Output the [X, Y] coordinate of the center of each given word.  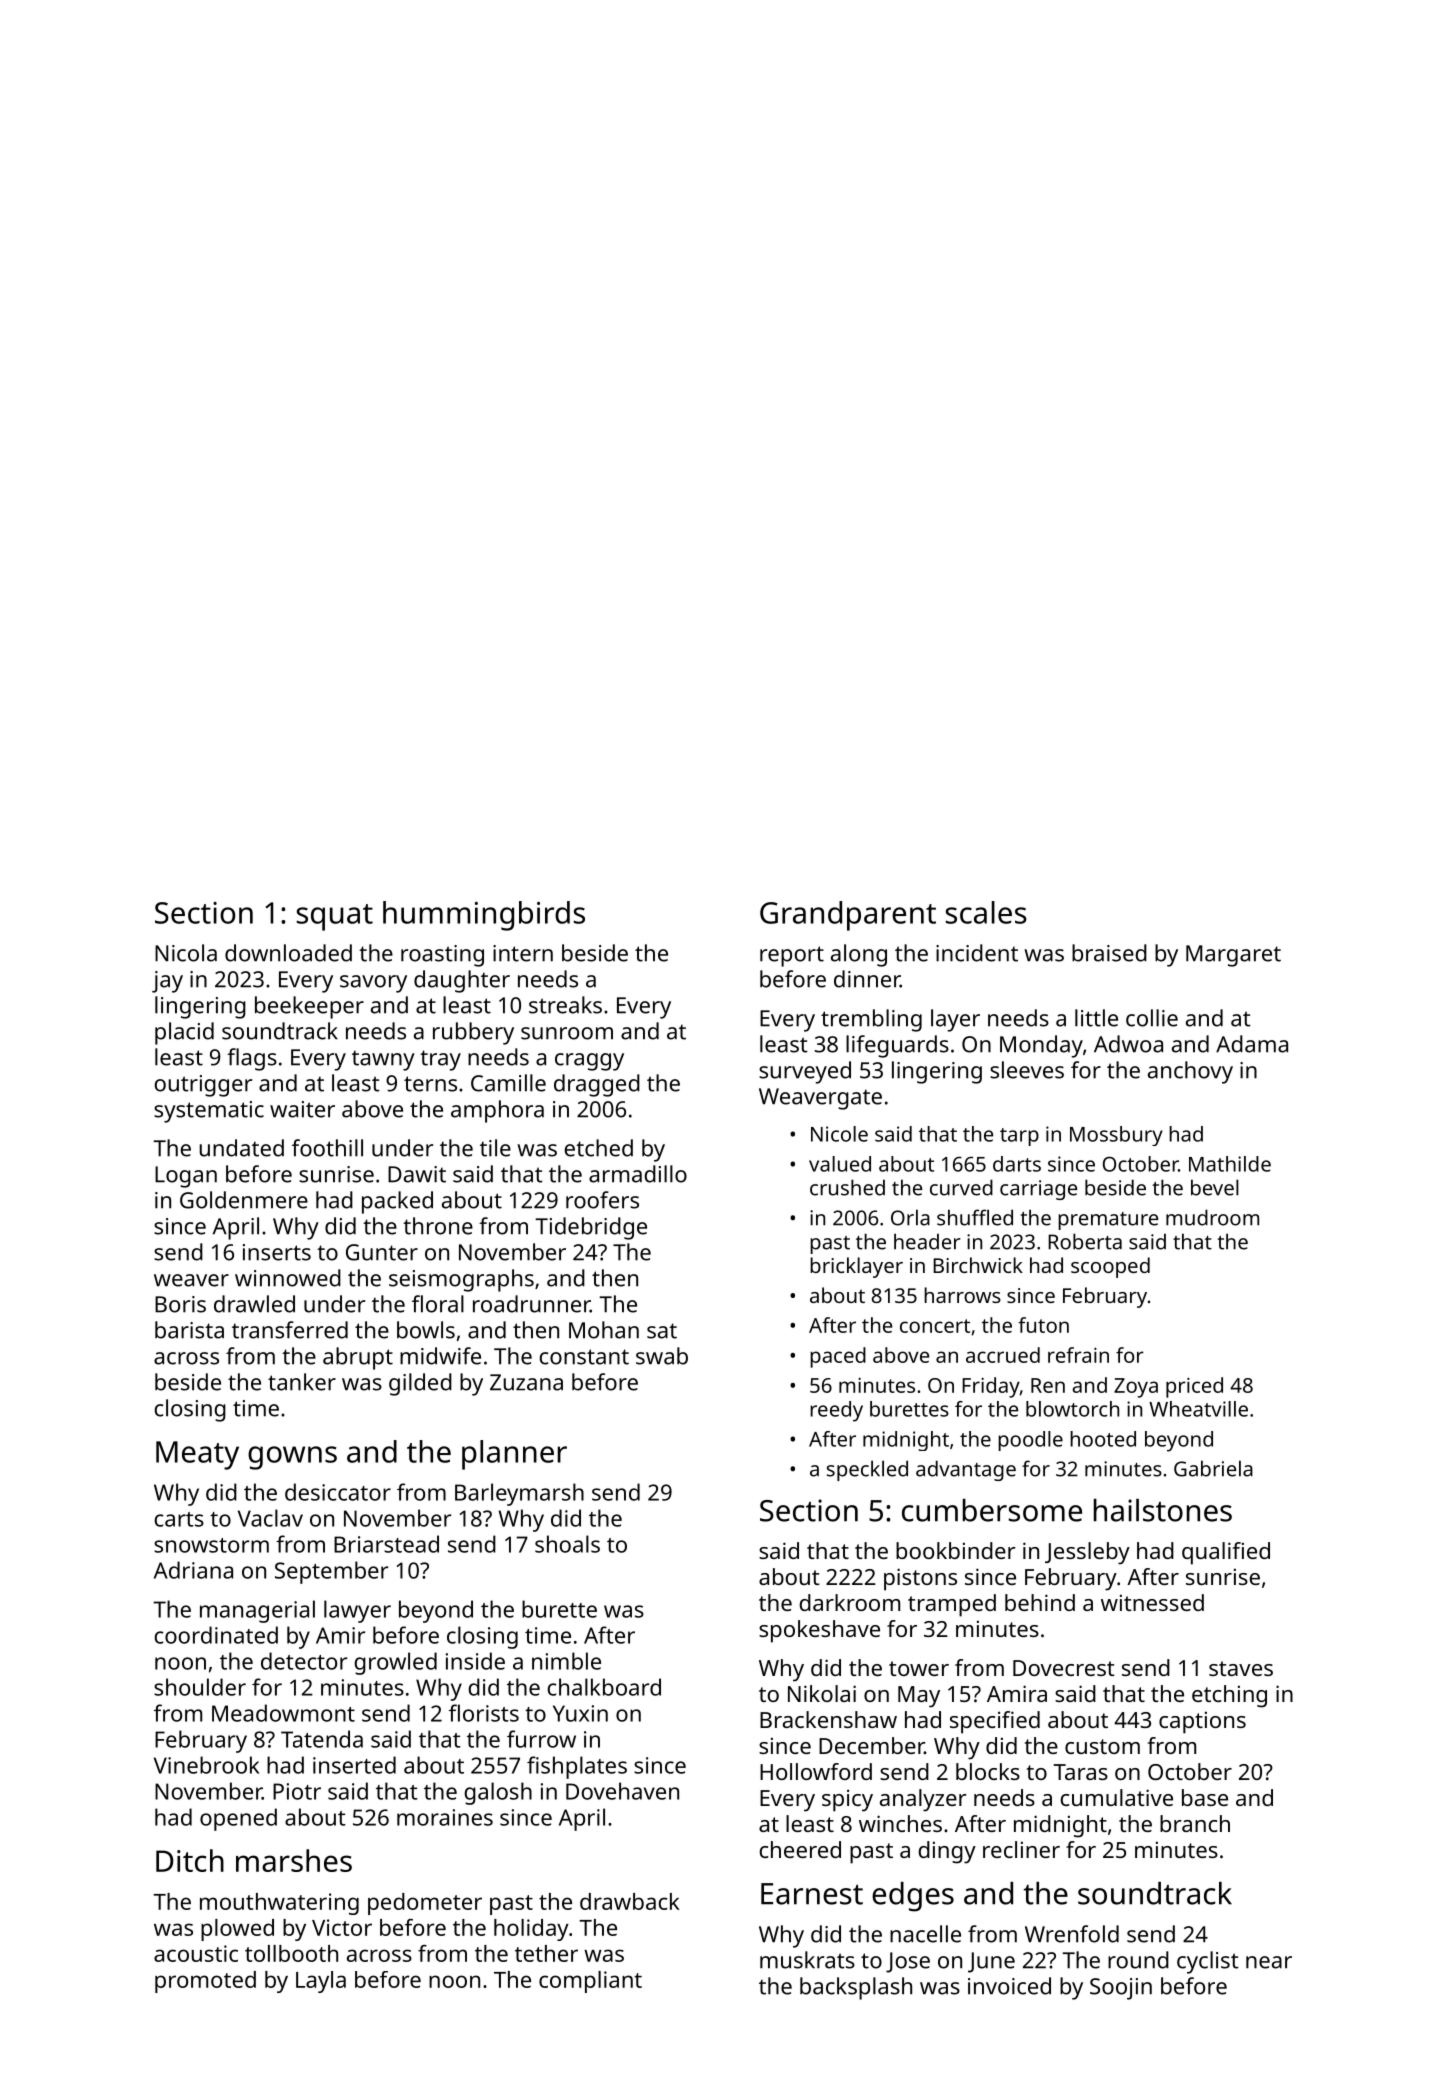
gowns [292, 1458]
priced [1194, 1387]
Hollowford [816, 1771]
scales [986, 912]
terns [430, 1084]
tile [495, 1148]
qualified [1226, 1553]
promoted [205, 1982]
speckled [867, 1470]
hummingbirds [484, 916]
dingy [947, 1852]
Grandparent [848, 916]
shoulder [200, 1687]
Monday [1041, 1046]
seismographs [461, 1280]
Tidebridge [591, 1228]
